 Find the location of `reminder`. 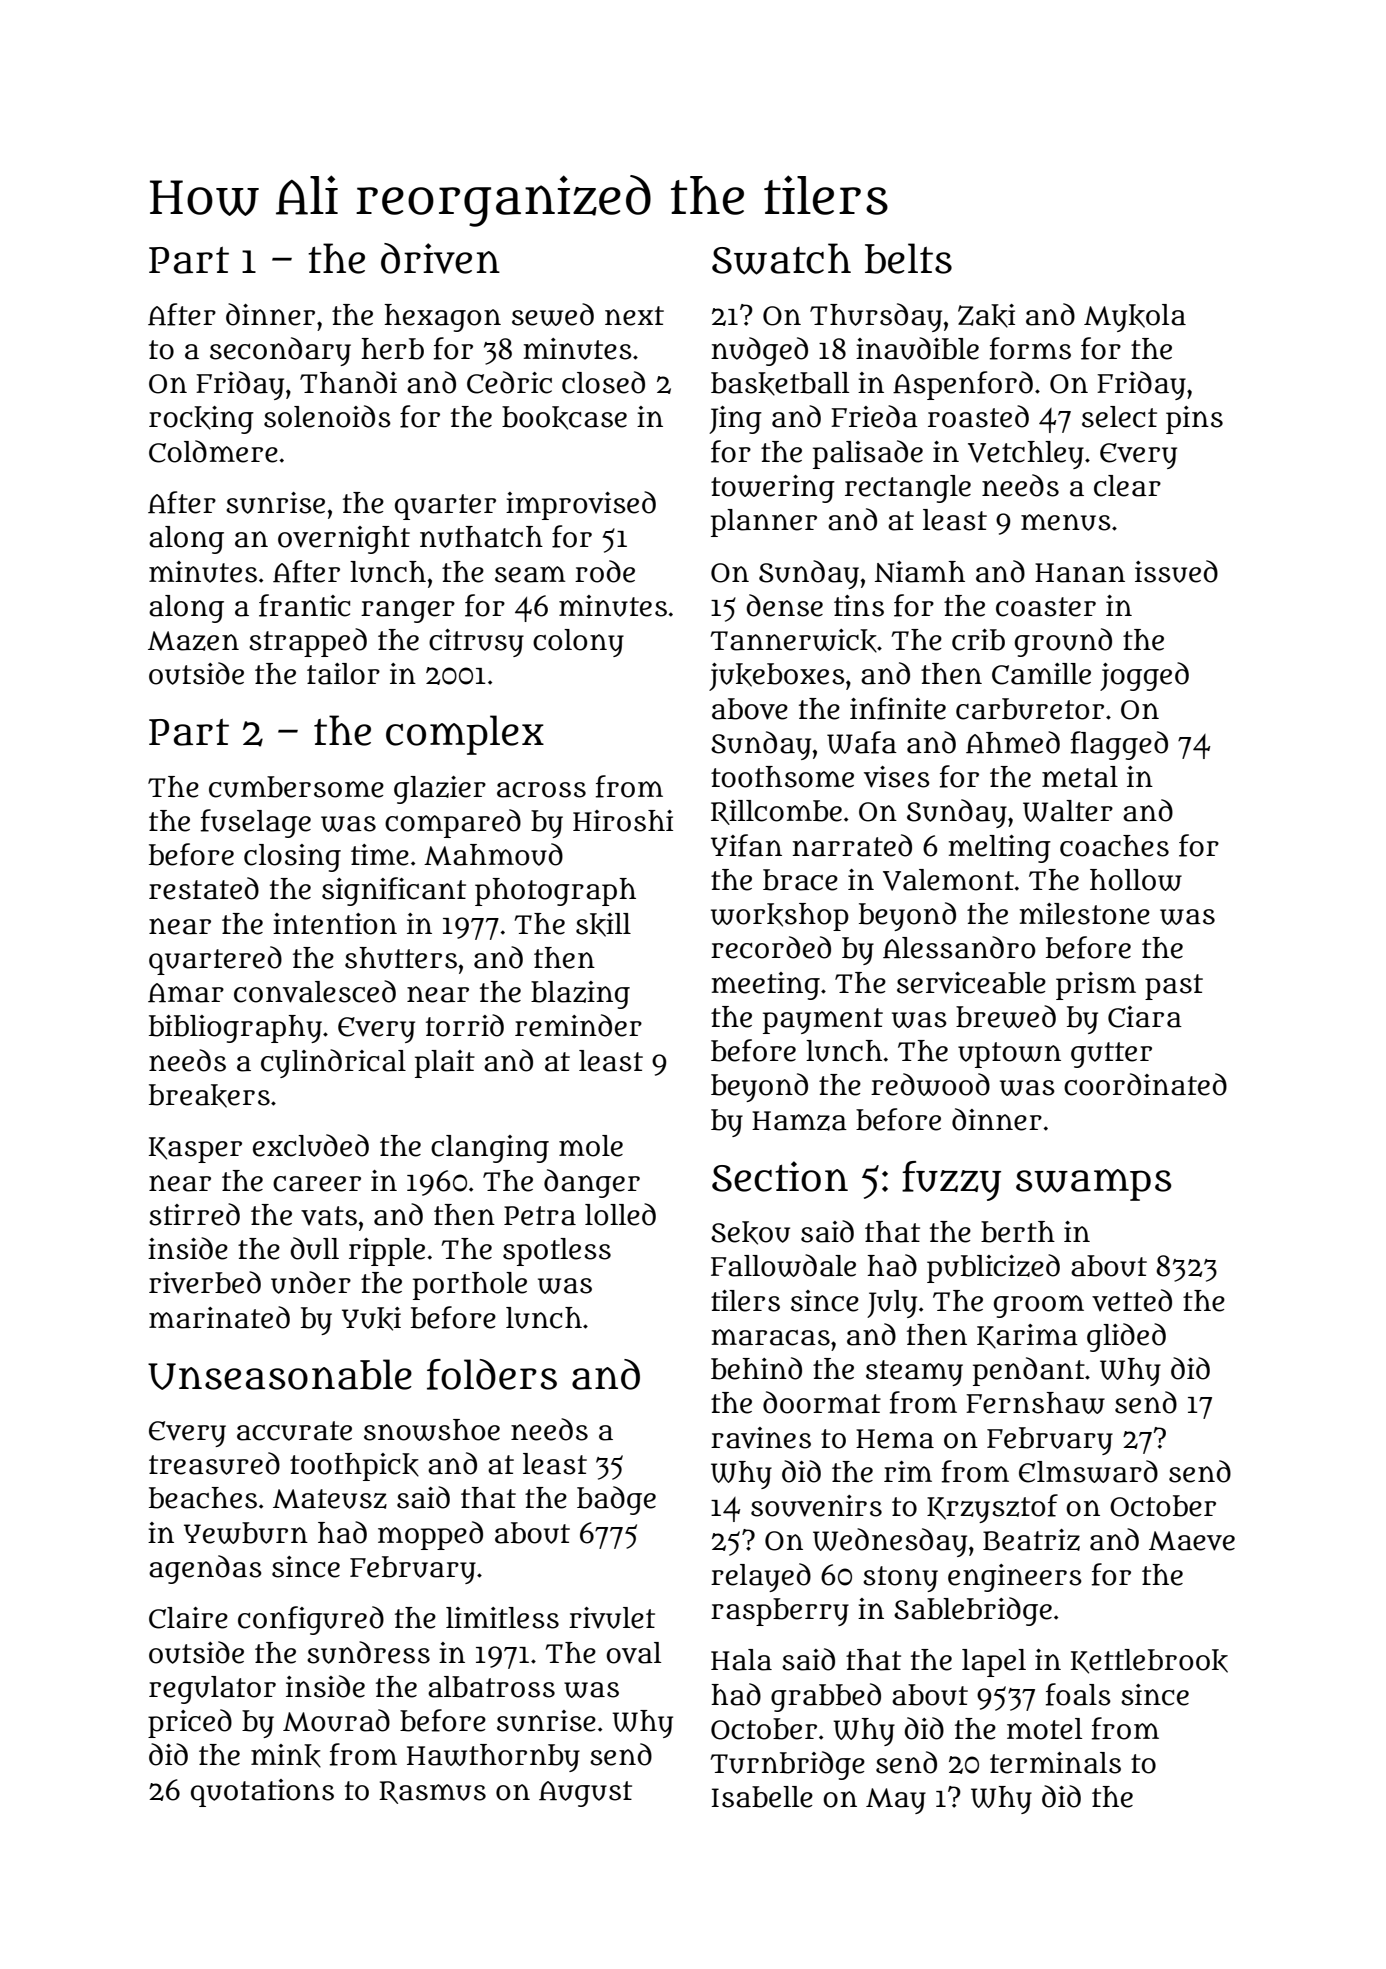

reminder is located at coordinates (578, 1025).
